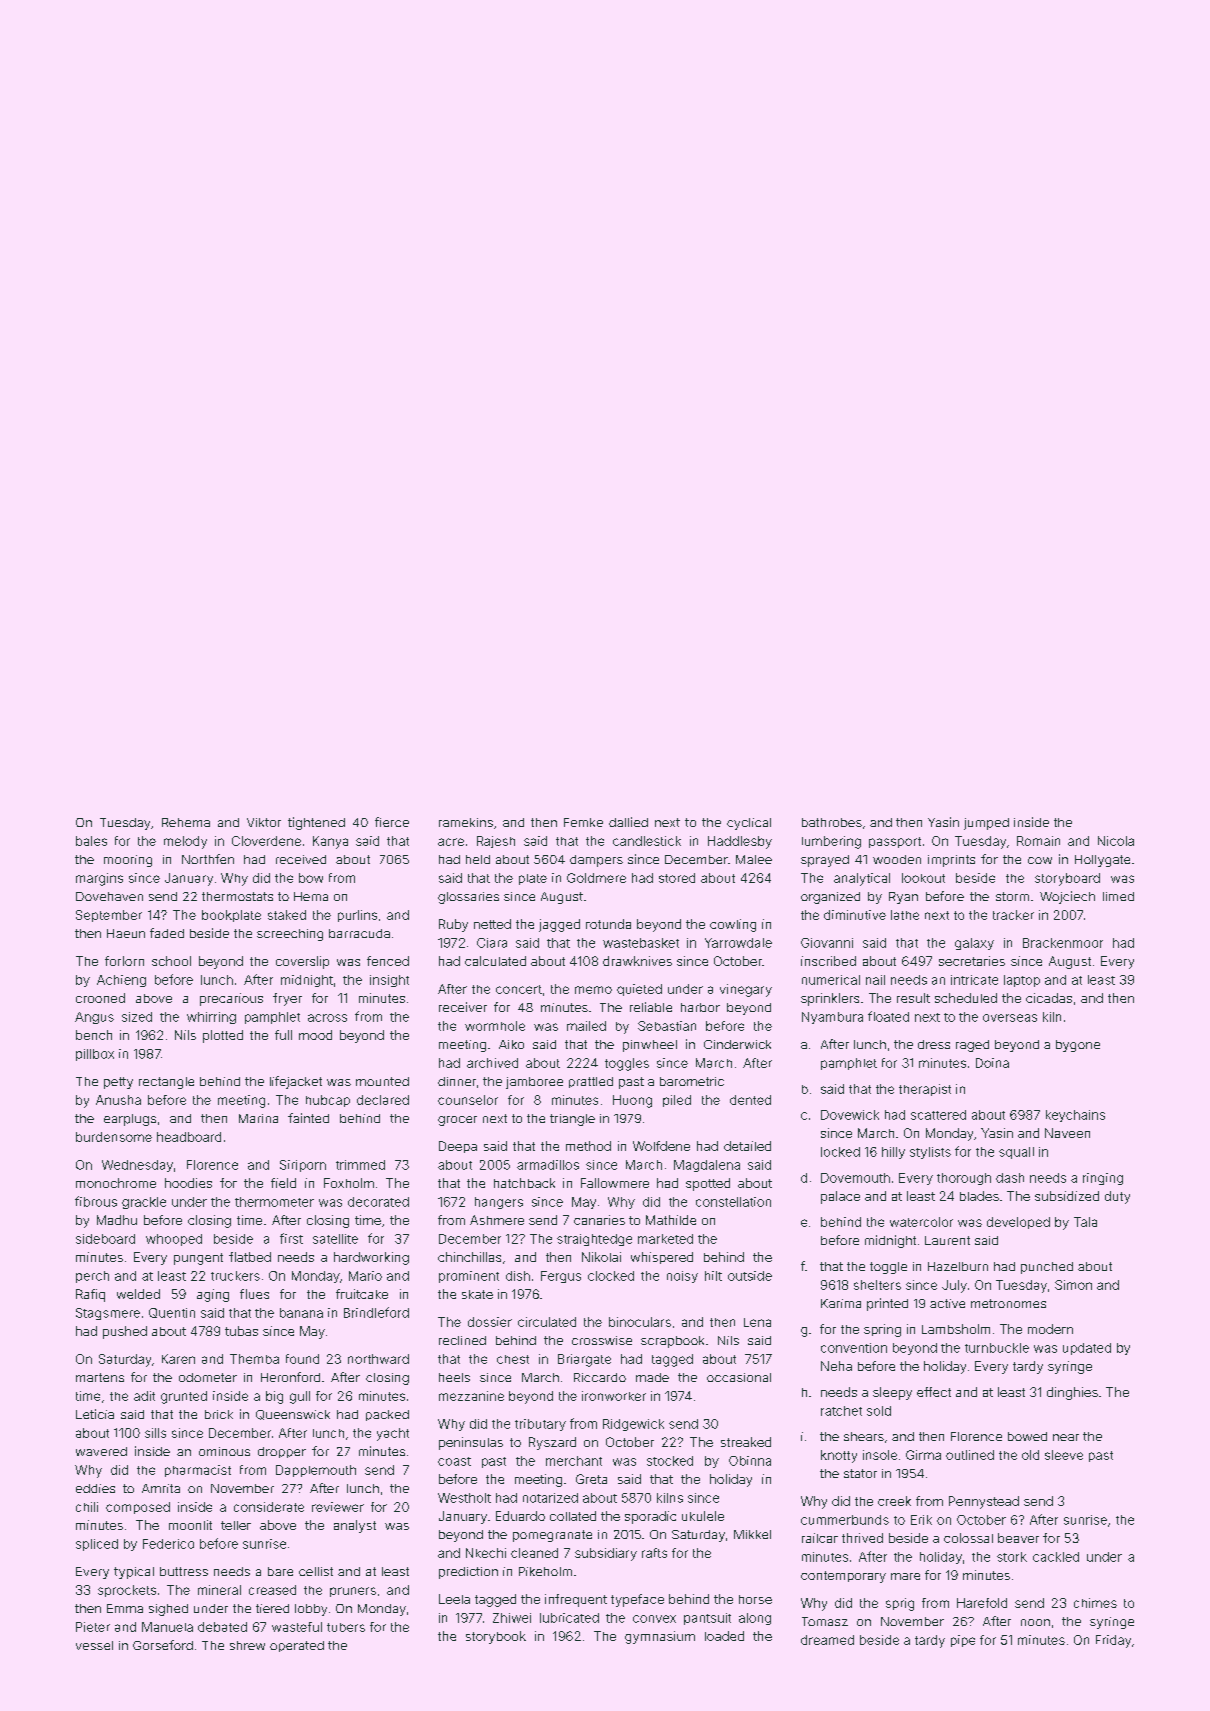  What do you see at coordinates (125, 1608) in the screenshot?
I see `Emma` at bounding box center [125, 1608].
